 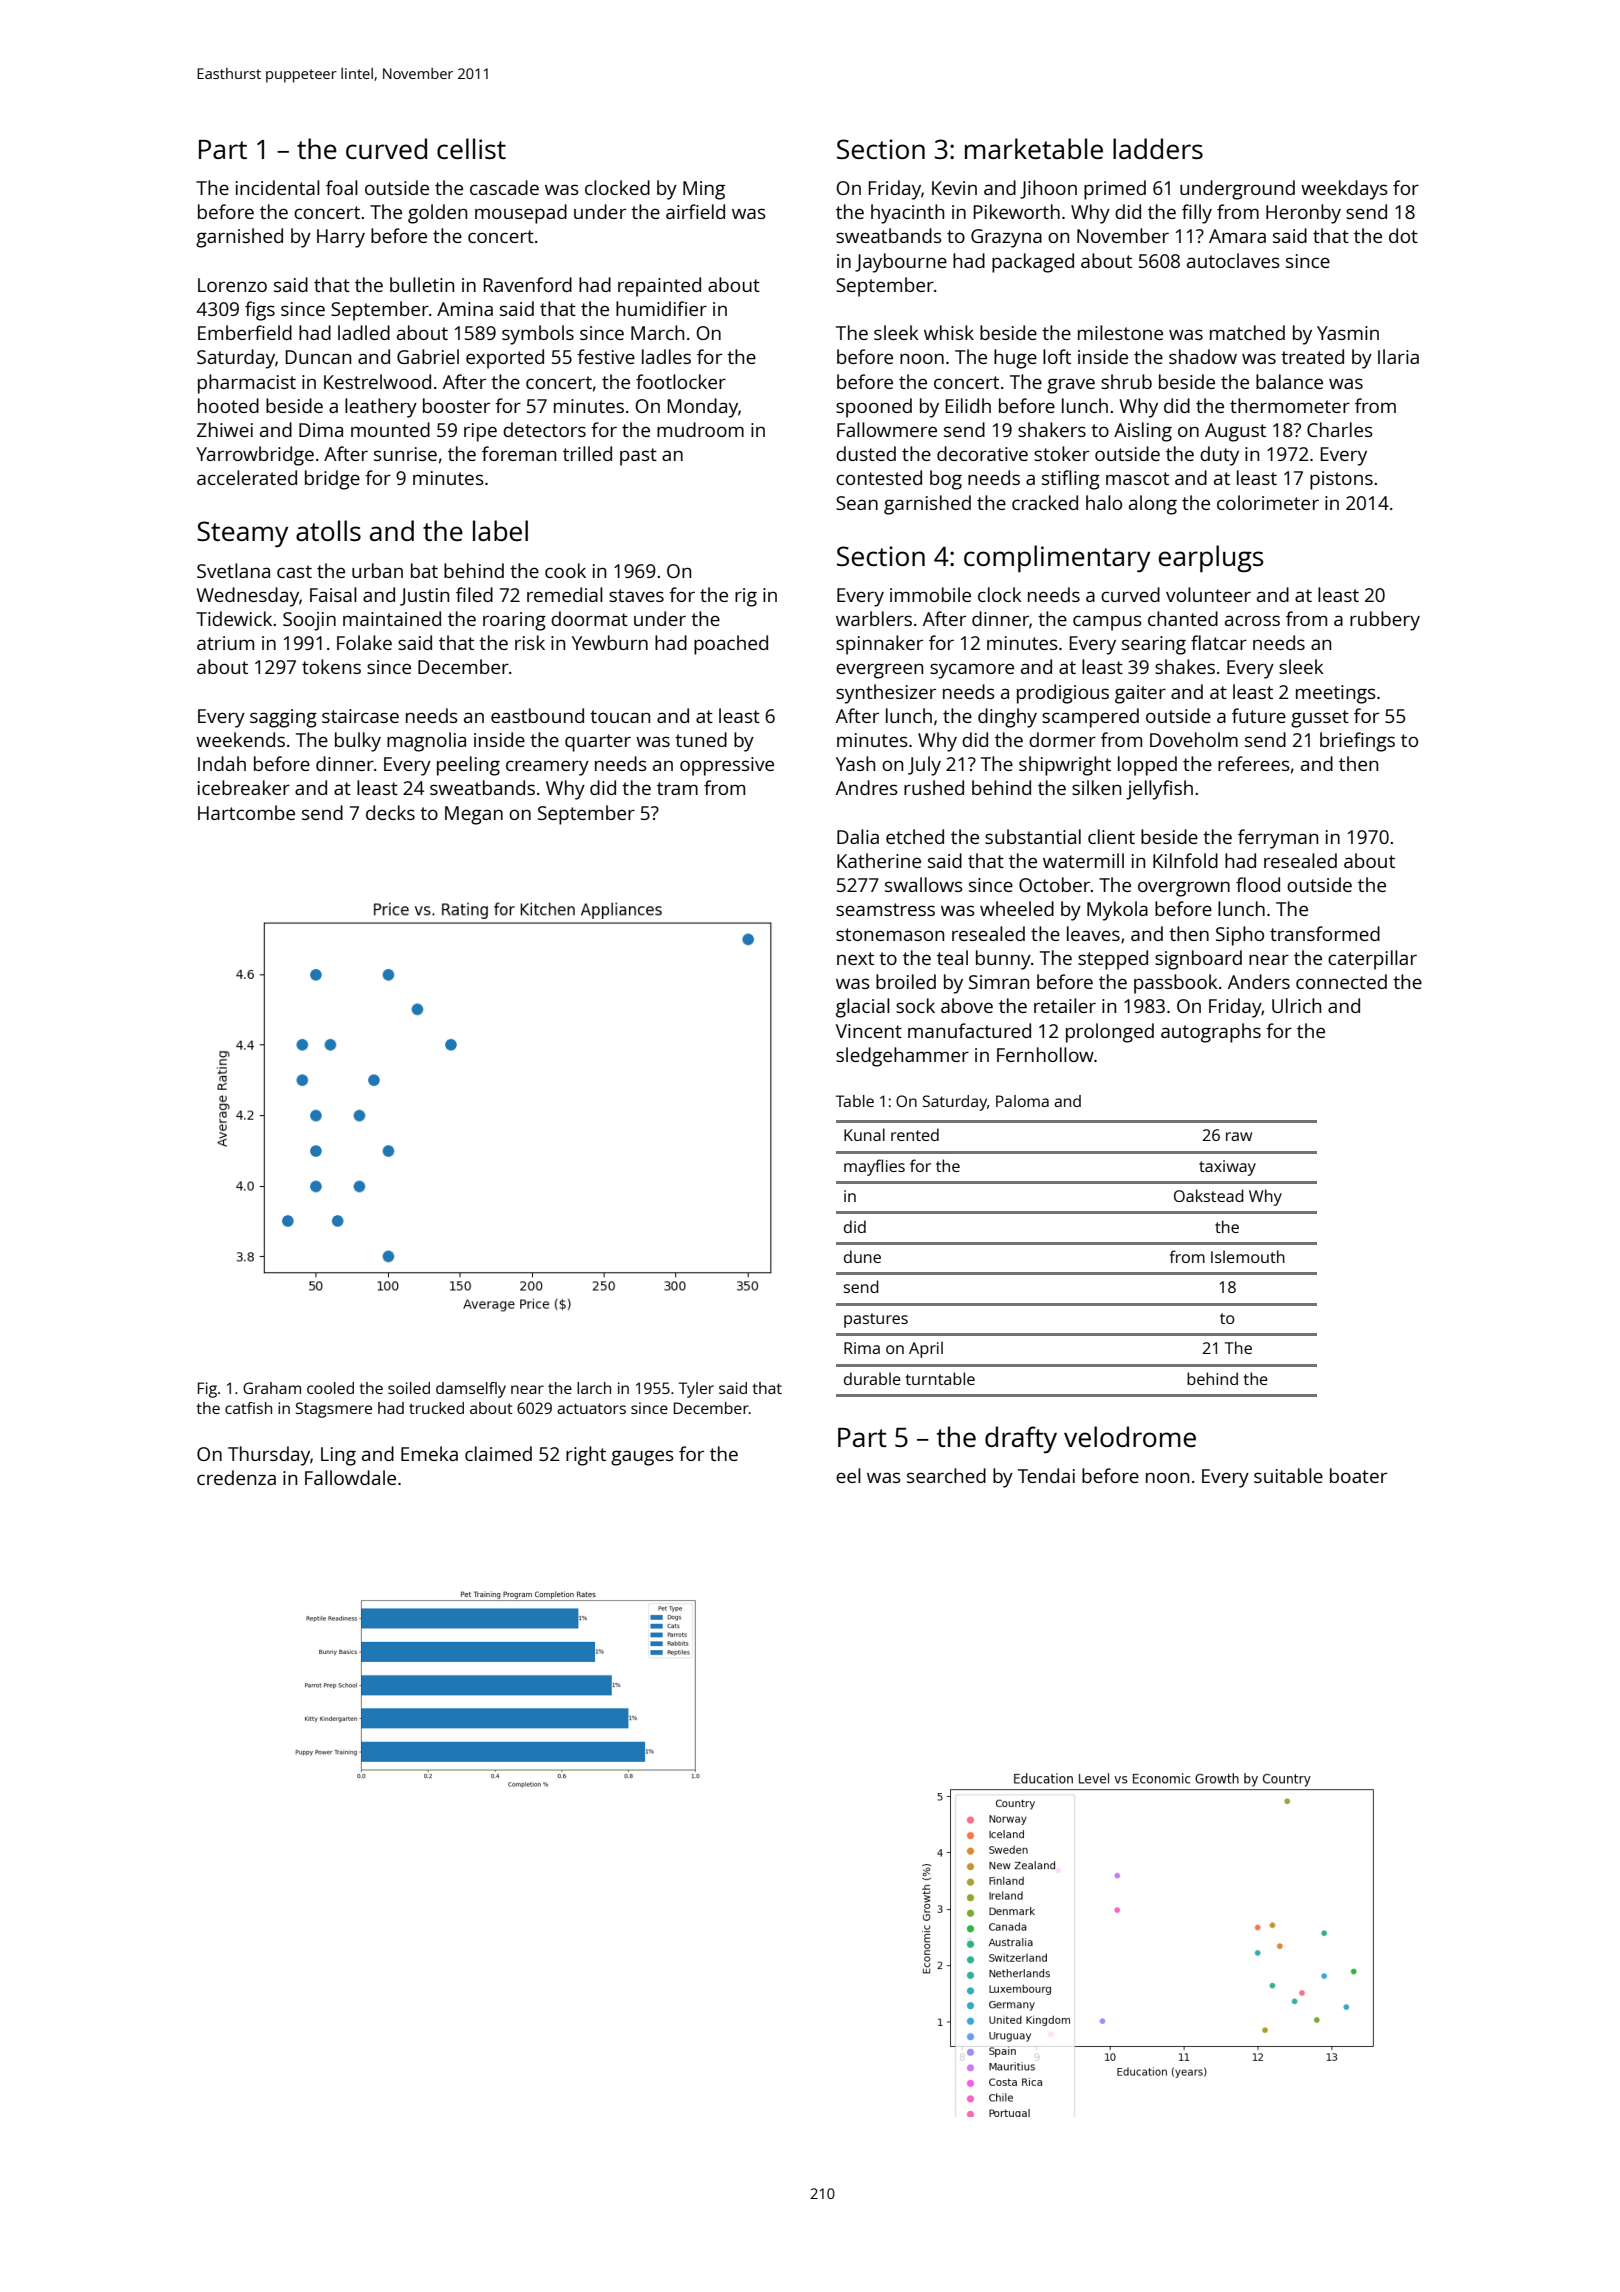 What do you see at coordinates (1278, 839) in the screenshot?
I see `ferryman` at bounding box center [1278, 839].
